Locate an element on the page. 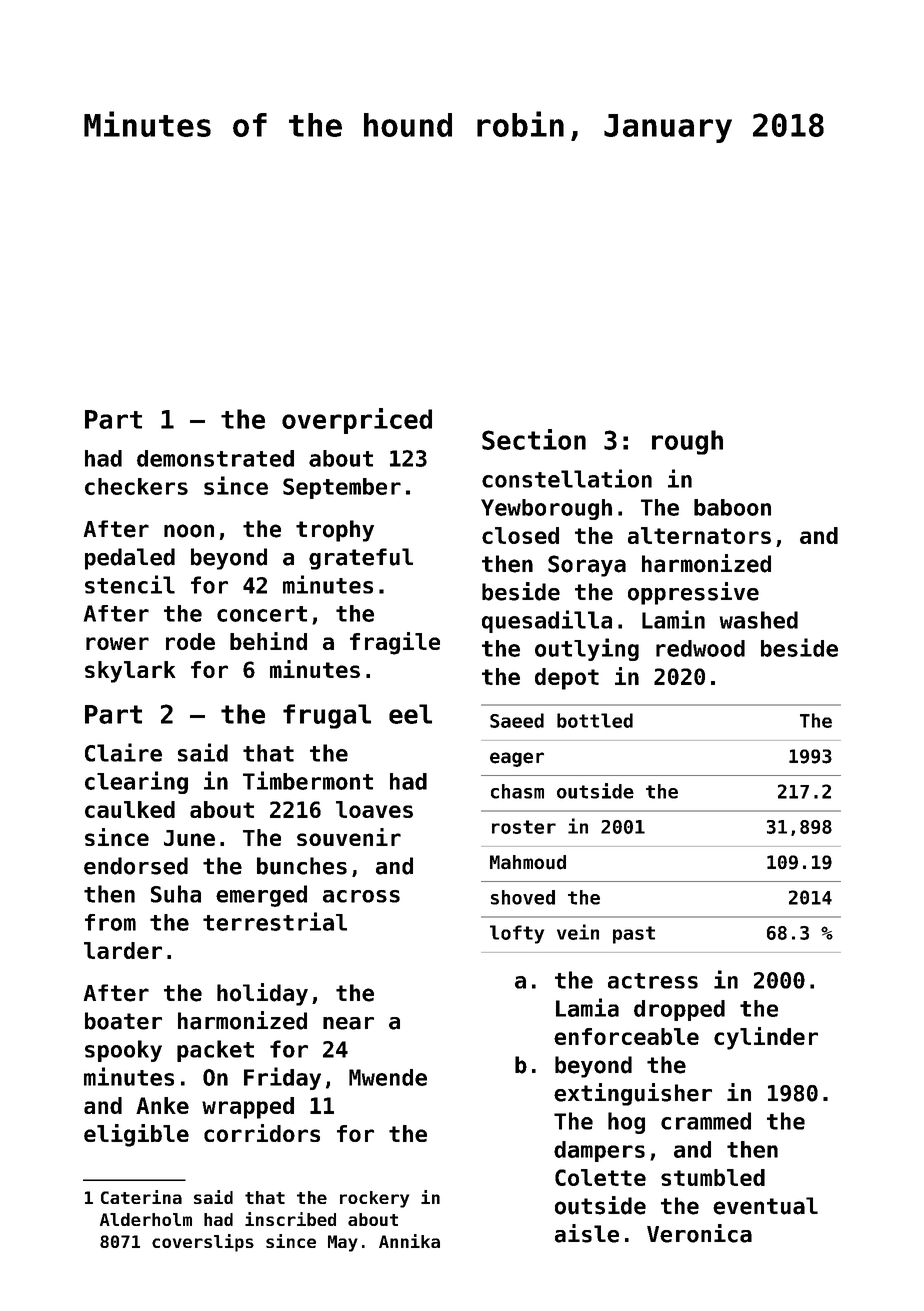 The width and height of the page is (924, 1311). checkers is located at coordinates (136, 486).
